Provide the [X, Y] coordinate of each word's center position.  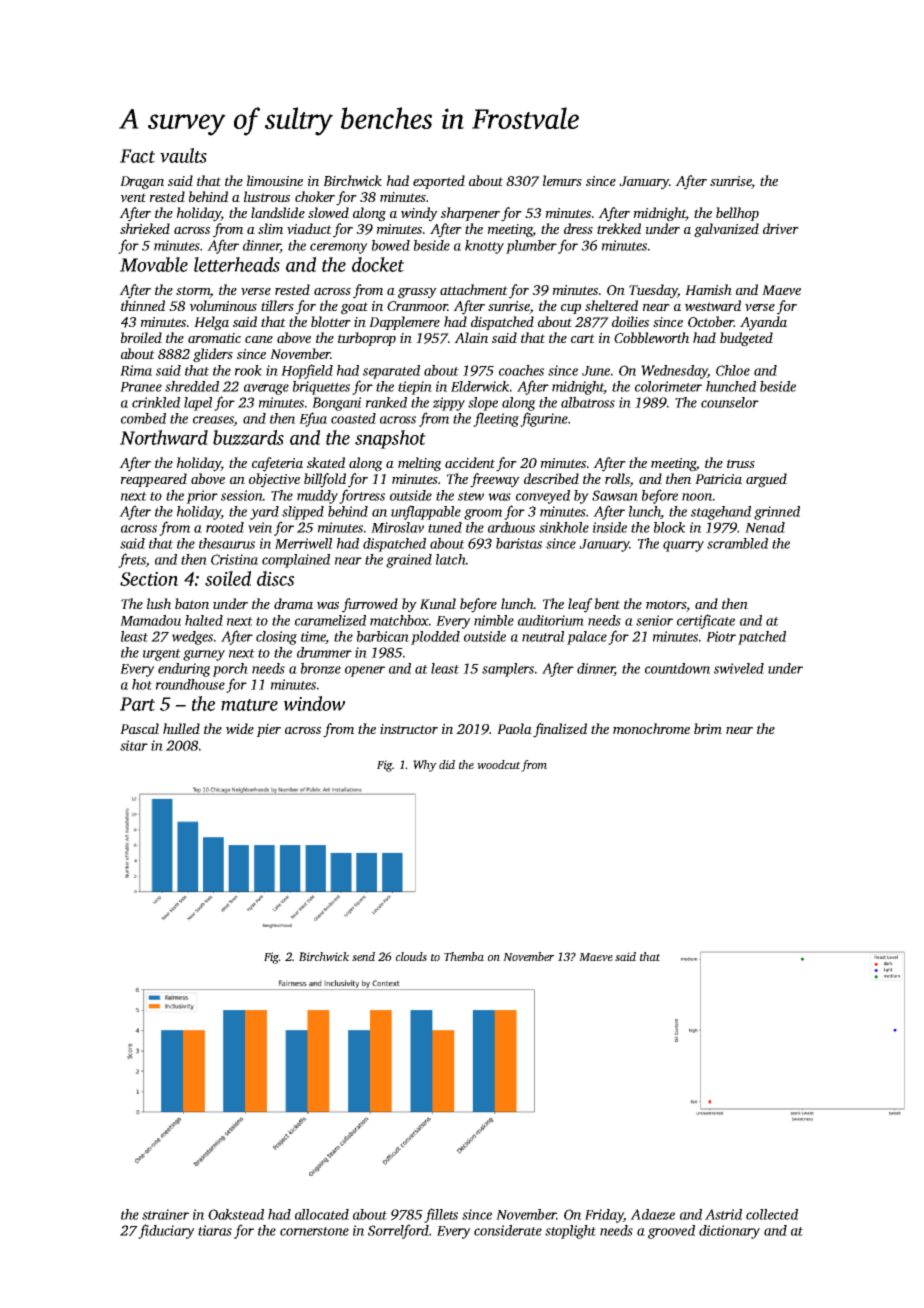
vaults [183, 155]
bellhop [737, 214]
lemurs [562, 180]
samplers [508, 670]
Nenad [765, 527]
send [363, 956]
